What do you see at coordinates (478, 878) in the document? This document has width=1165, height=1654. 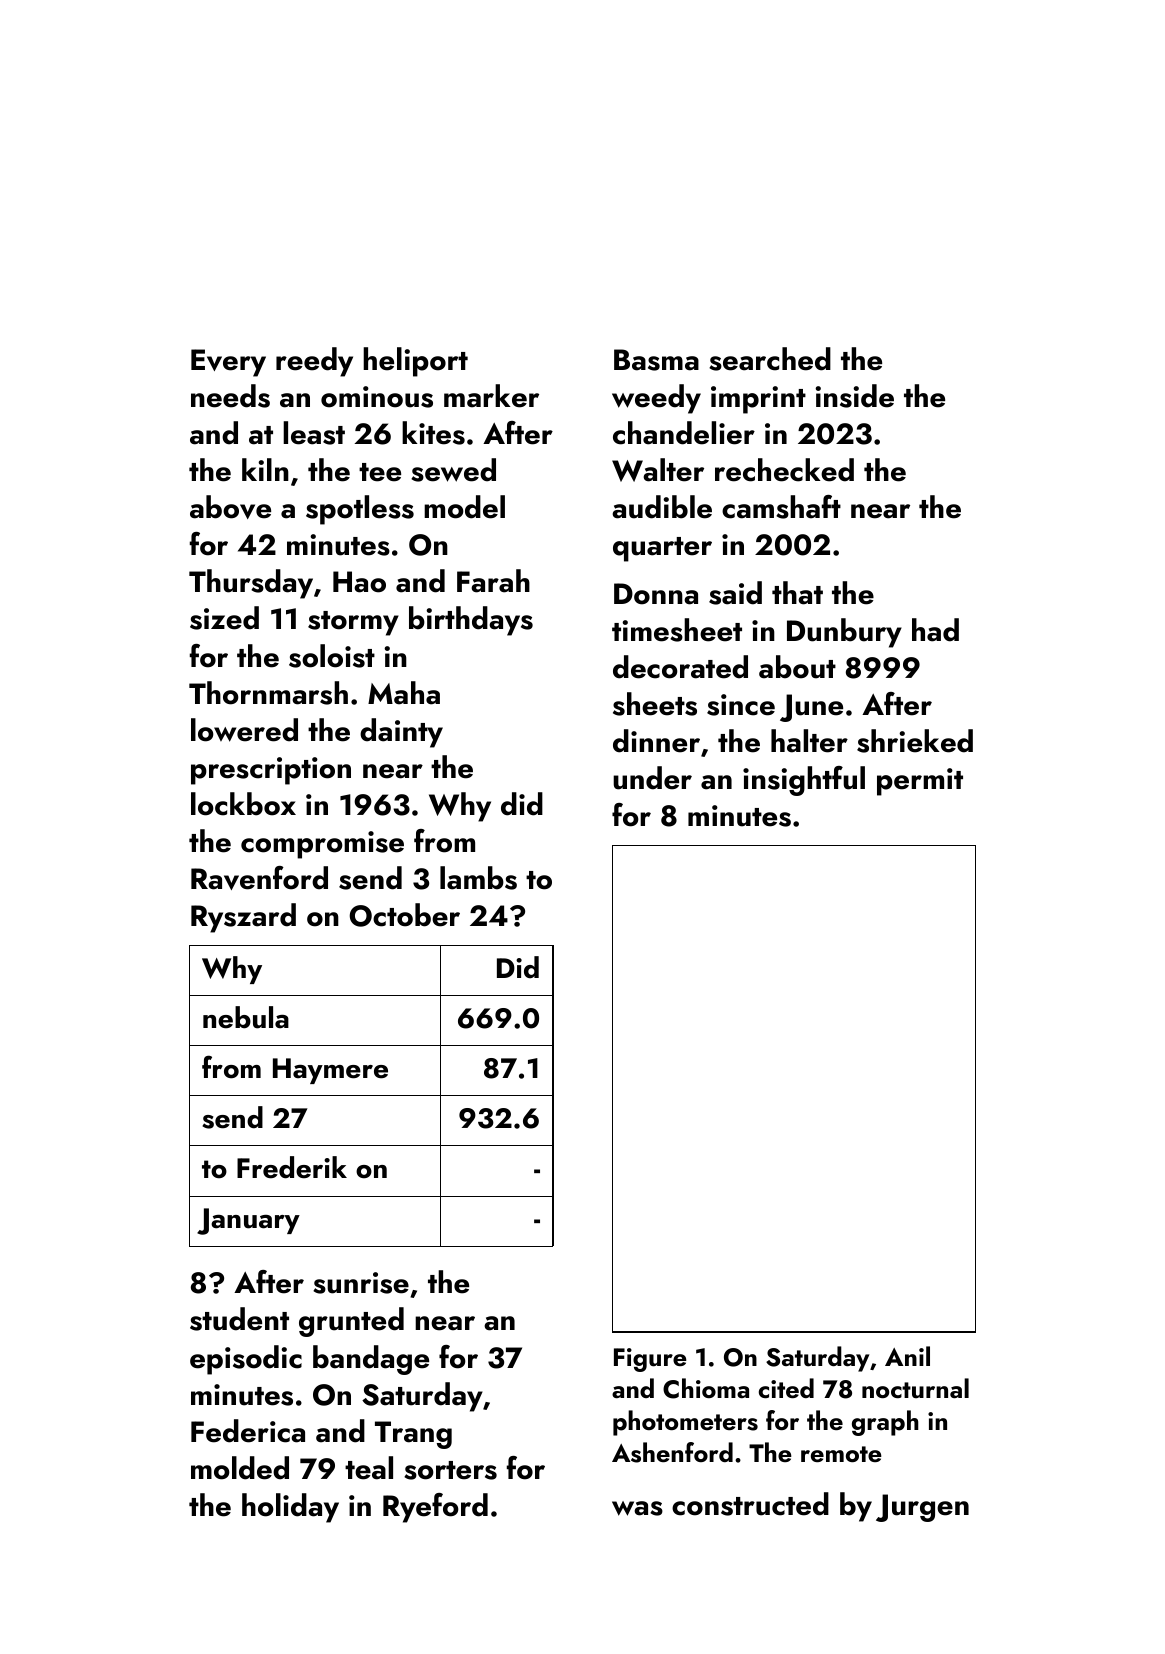 I see `lambs` at bounding box center [478, 878].
